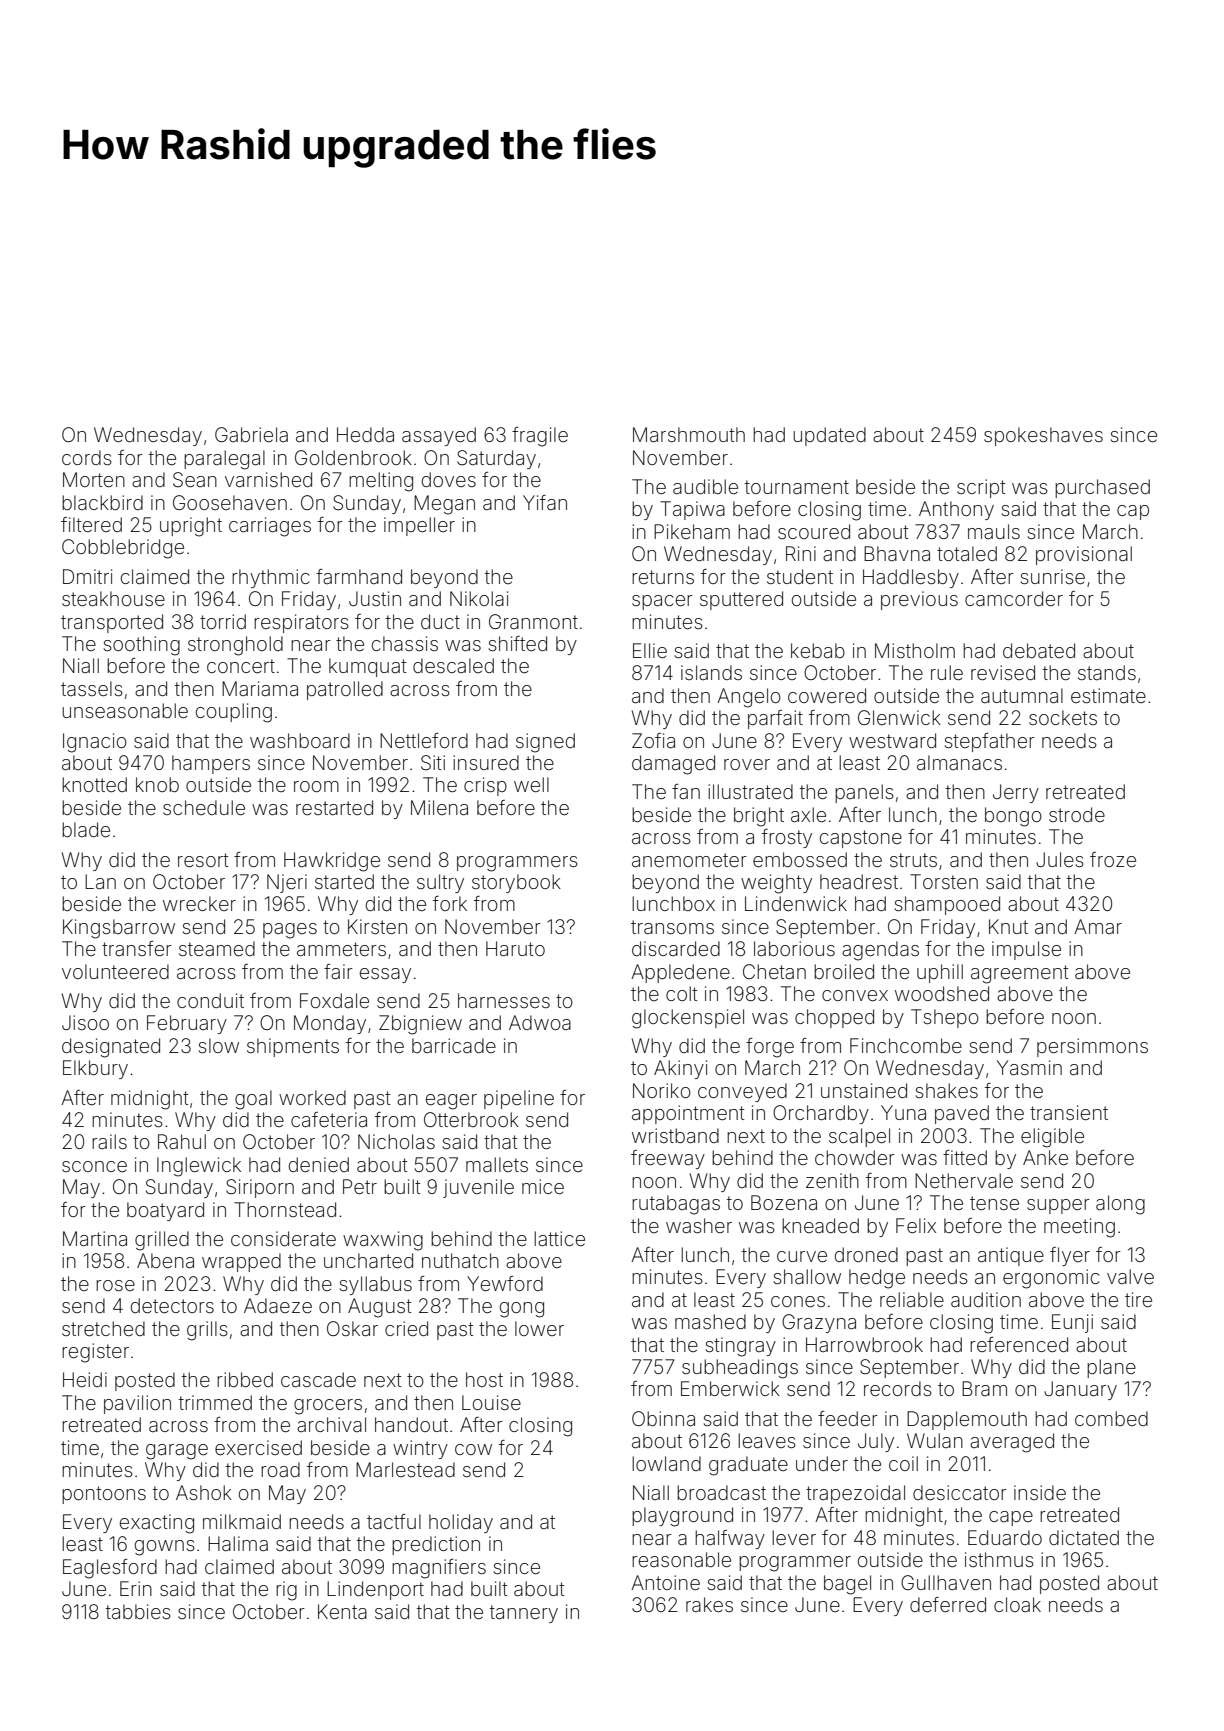  I want to click on sputtered, so click(741, 600).
